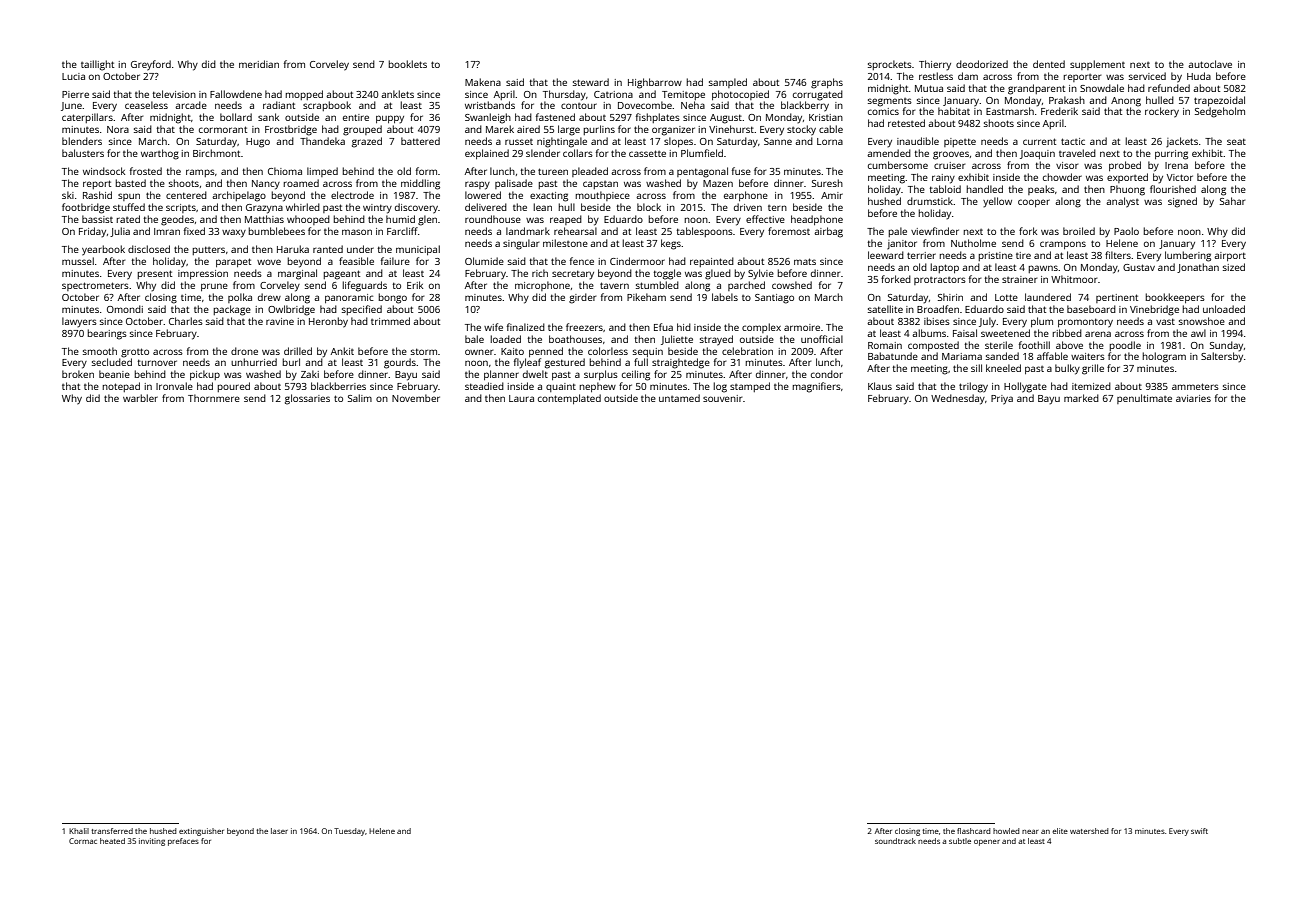 The height and width of the screenshot is (924, 1308). Describe the element at coordinates (1081, 398) in the screenshot. I see `marked` at that location.
